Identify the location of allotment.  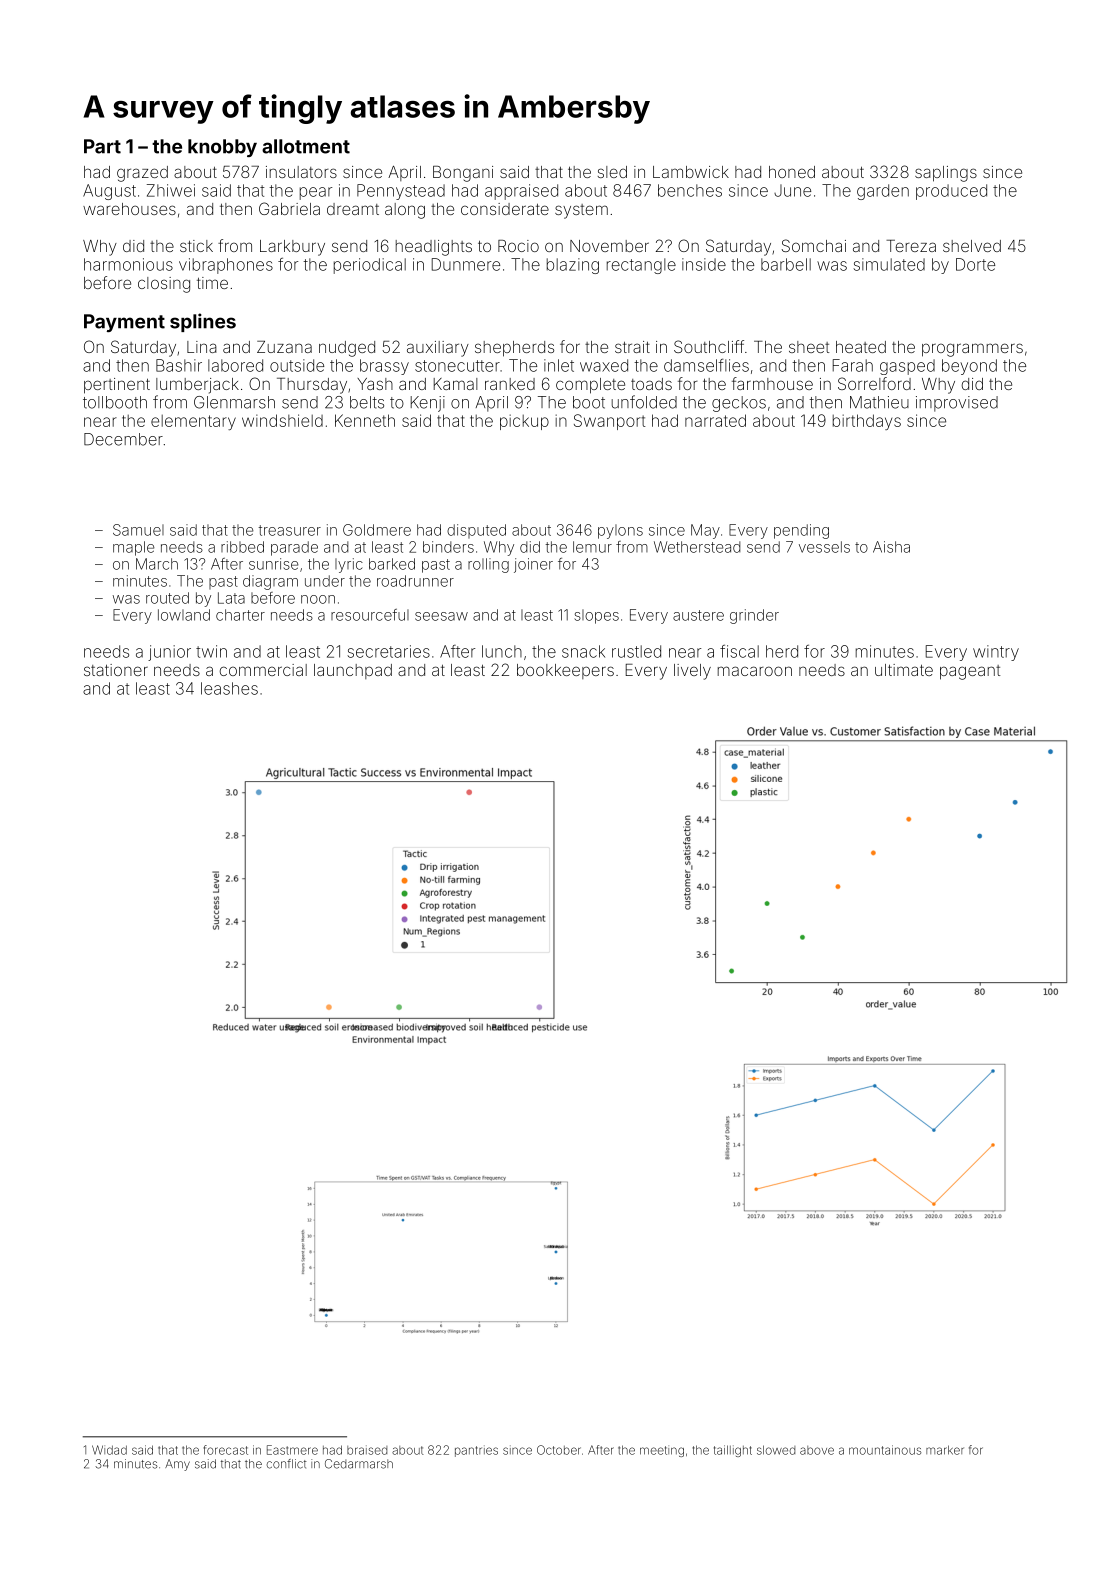
(306, 146).
